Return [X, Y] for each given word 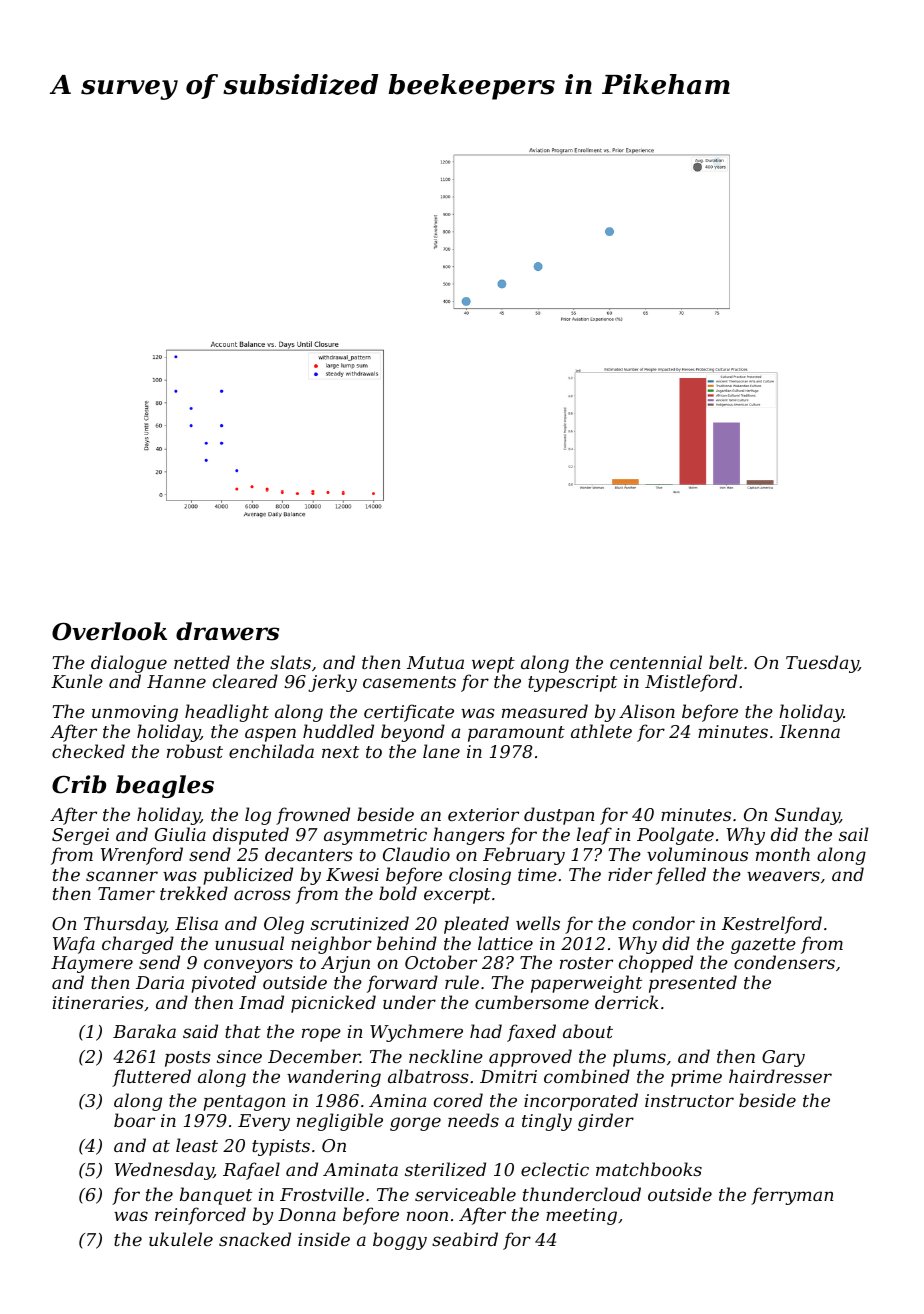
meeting [581, 1216]
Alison [647, 711]
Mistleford [691, 683]
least [197, 1145]
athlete [601, 731]
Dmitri [508, 1076]
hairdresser [780, 1076]
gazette [763, 946]
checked [88, 751]
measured [545, 711]
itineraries [98, 1002]
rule [462, 982]
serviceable [465, 1194]
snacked [255, 1239]
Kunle [77, 681]
